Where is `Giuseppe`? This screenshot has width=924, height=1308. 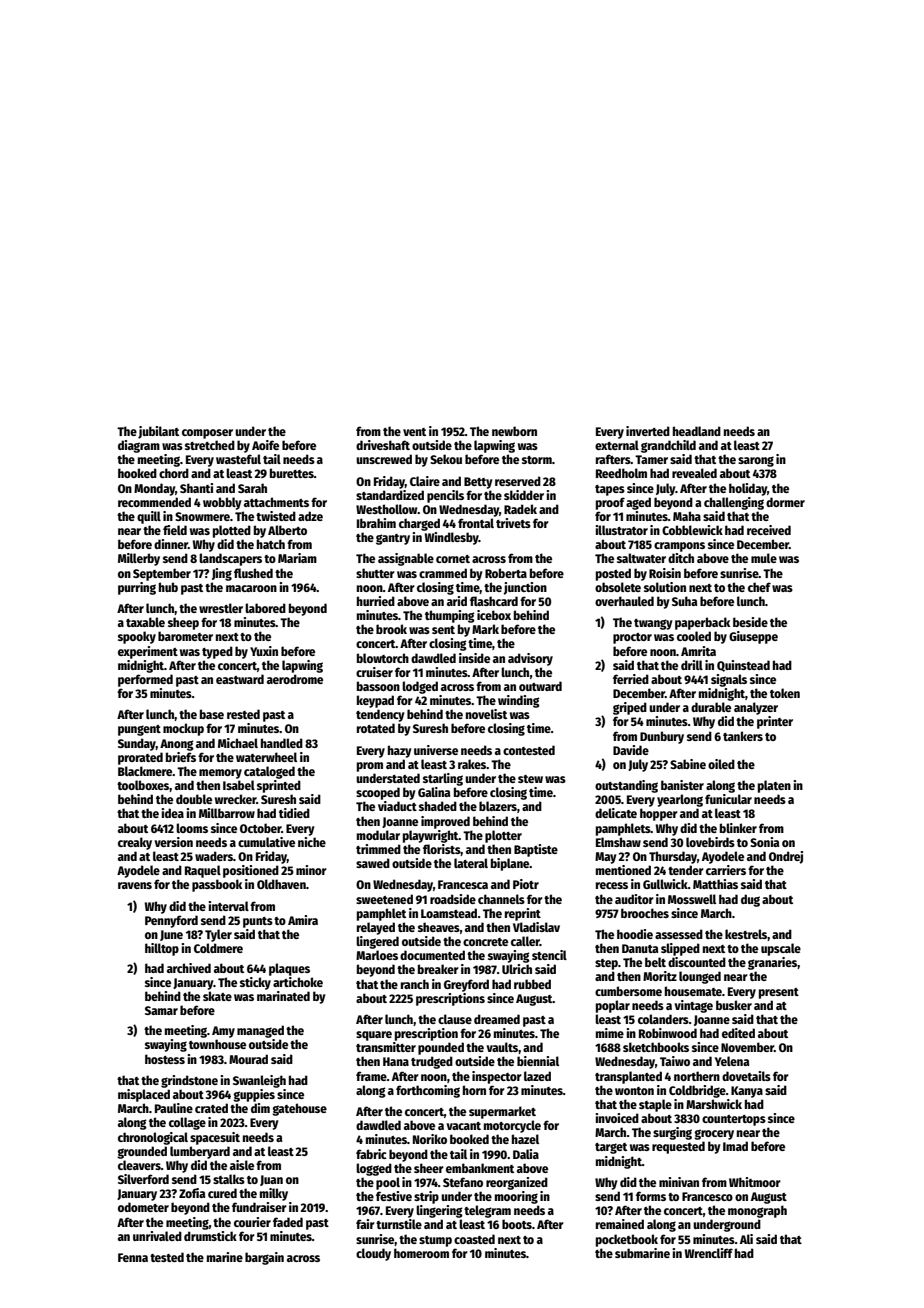
Giuseppe is located at coordinates (753, 637).
